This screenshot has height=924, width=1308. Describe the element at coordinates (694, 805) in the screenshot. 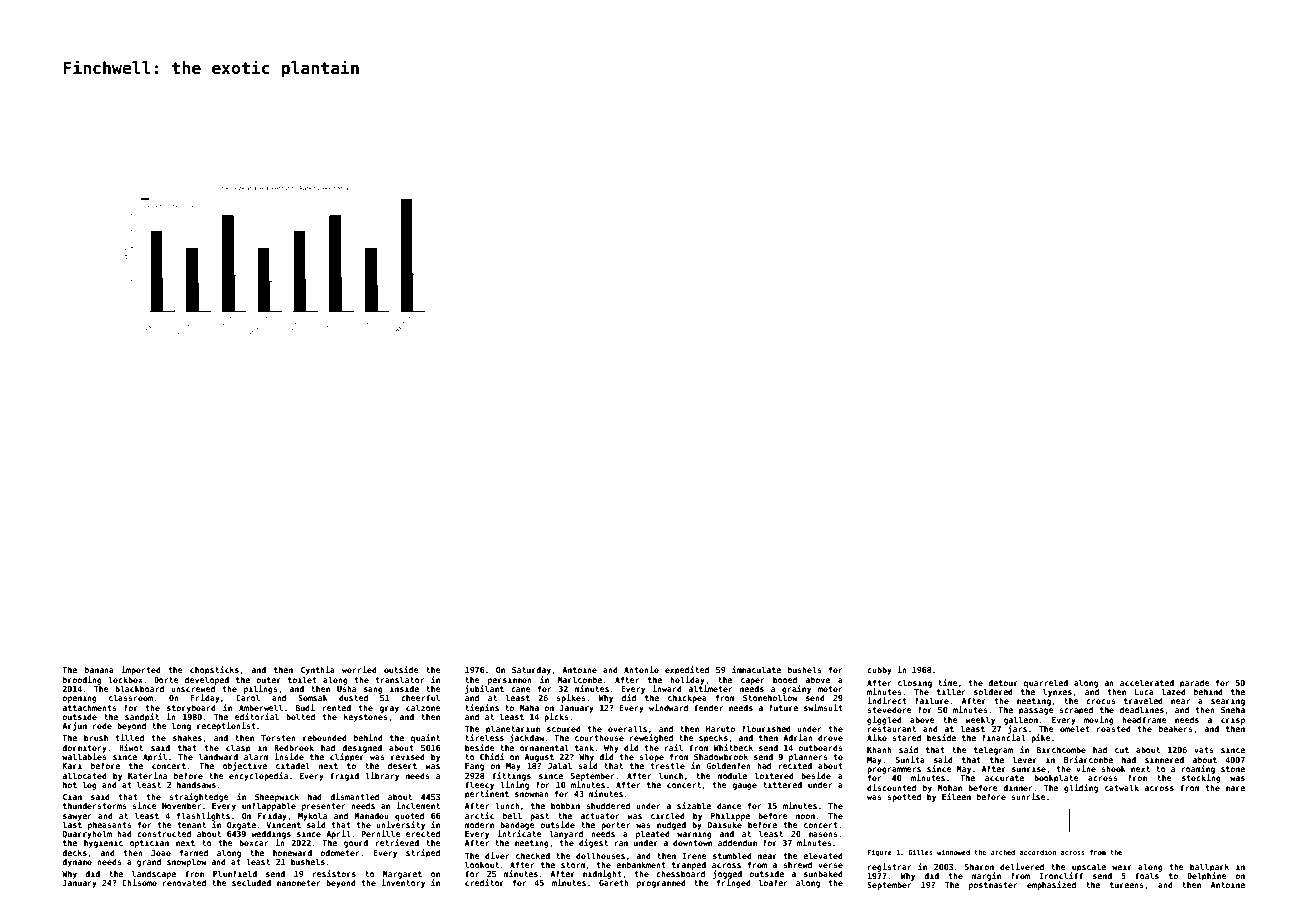

I see `sizable` at that location.
